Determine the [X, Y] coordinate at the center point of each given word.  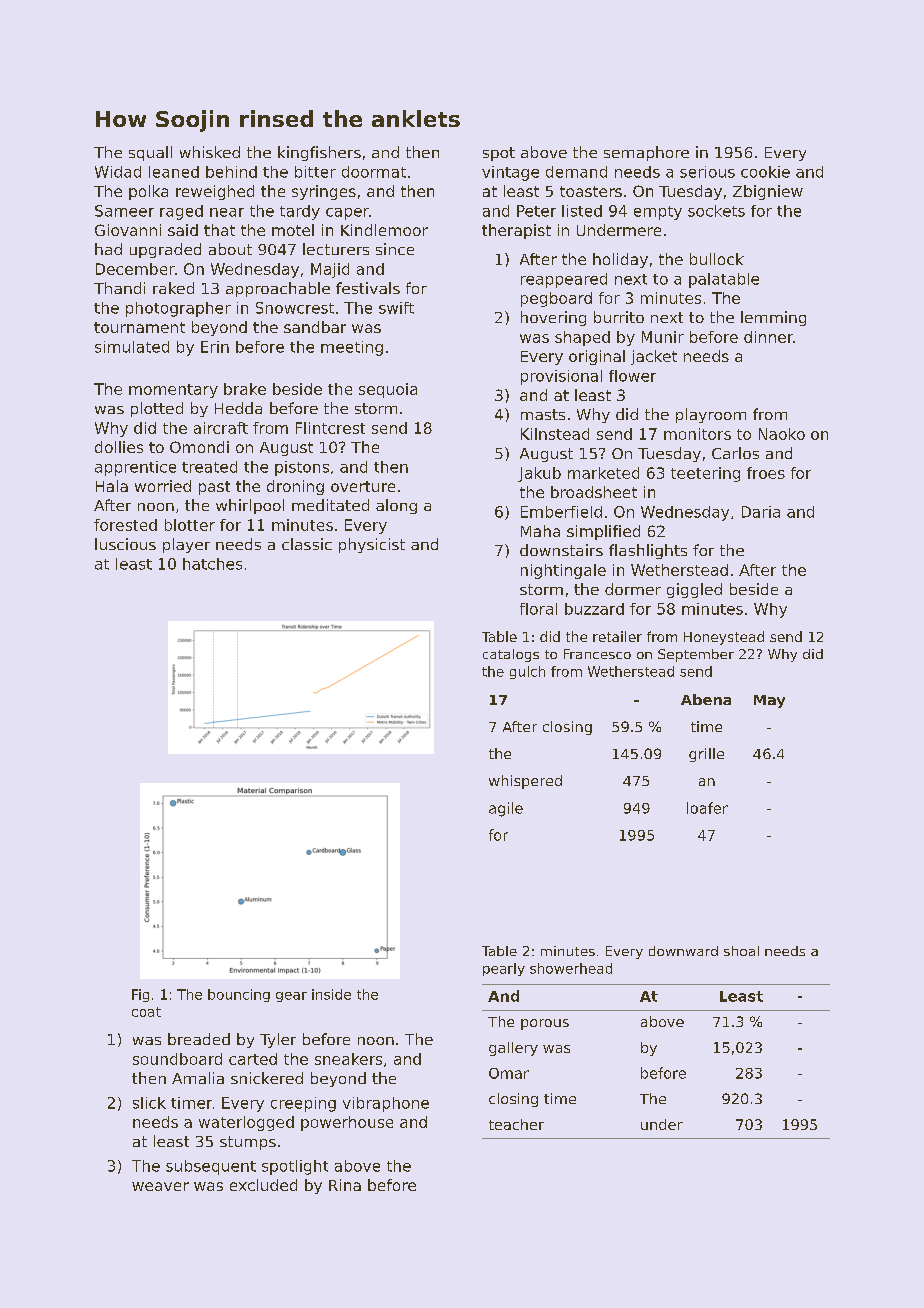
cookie [765, 172]
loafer [707, 808]
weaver [160, 1186]
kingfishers [319, 153]
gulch [527, 672]
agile [506, 809]
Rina [345, 1185]
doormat [374, 172]
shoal [741, 951]
